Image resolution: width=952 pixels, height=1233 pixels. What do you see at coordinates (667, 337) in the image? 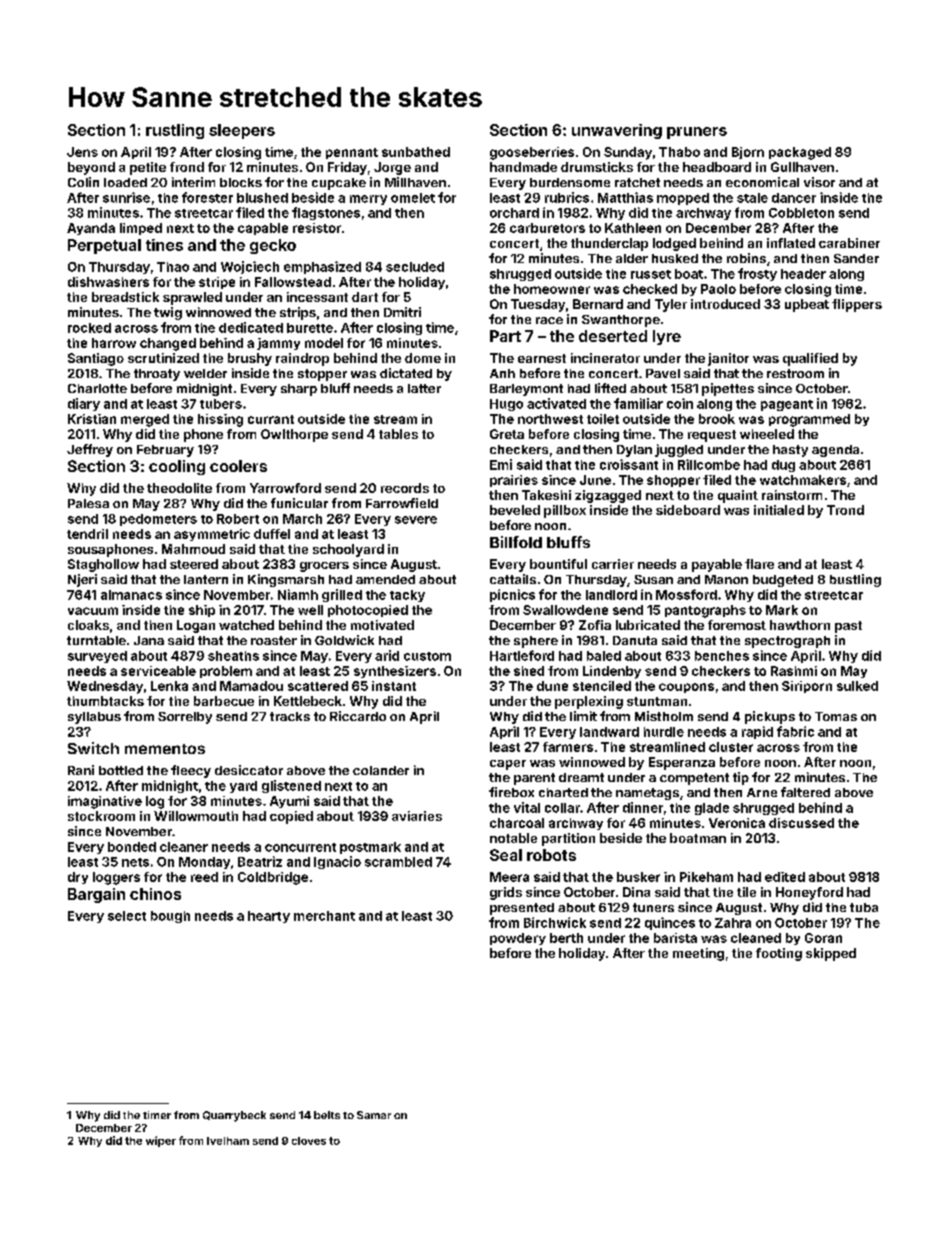
I see `lyre` at bounding box center [667, 337].
